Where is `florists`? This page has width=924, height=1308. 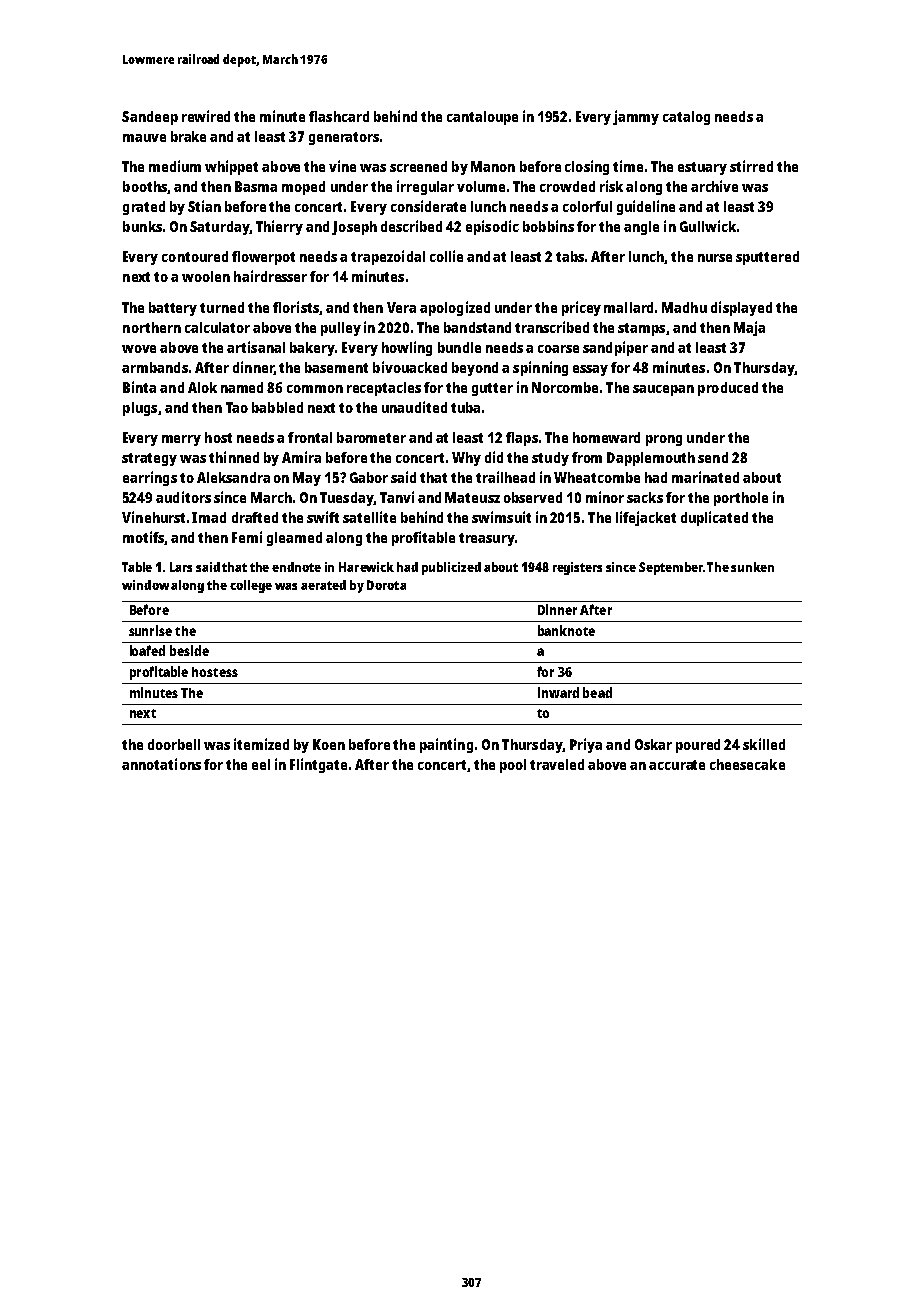 florists is located at coordinates (296, 307).
